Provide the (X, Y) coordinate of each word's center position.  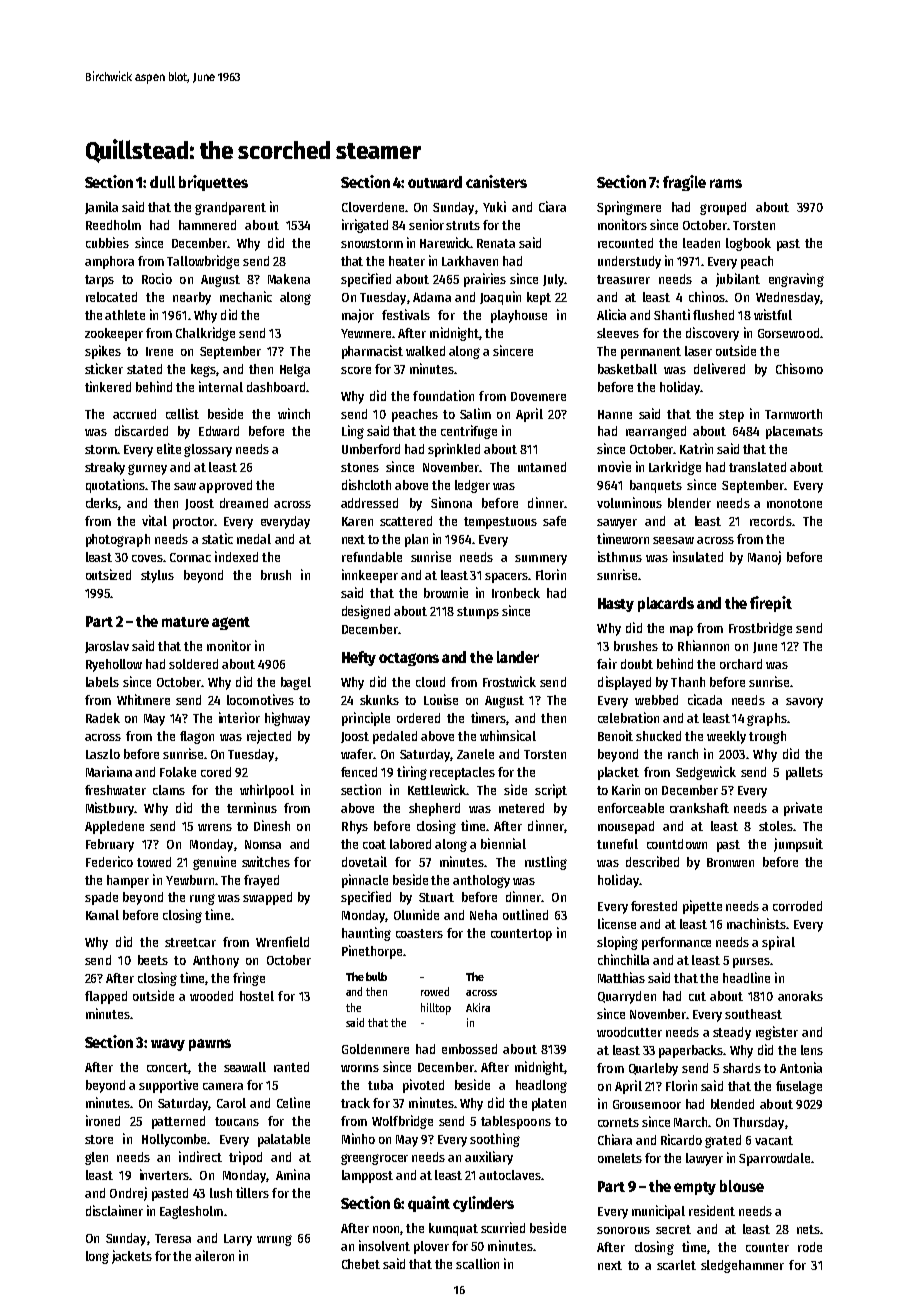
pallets (804, 773)
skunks (379, 700)
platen (549, 1104)
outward (435, 182)
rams (726, 183)
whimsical (508, 735)
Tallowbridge (203, 262)
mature (185, 622)
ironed (103, 1120)
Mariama (109, 771)
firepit (771, 604)
